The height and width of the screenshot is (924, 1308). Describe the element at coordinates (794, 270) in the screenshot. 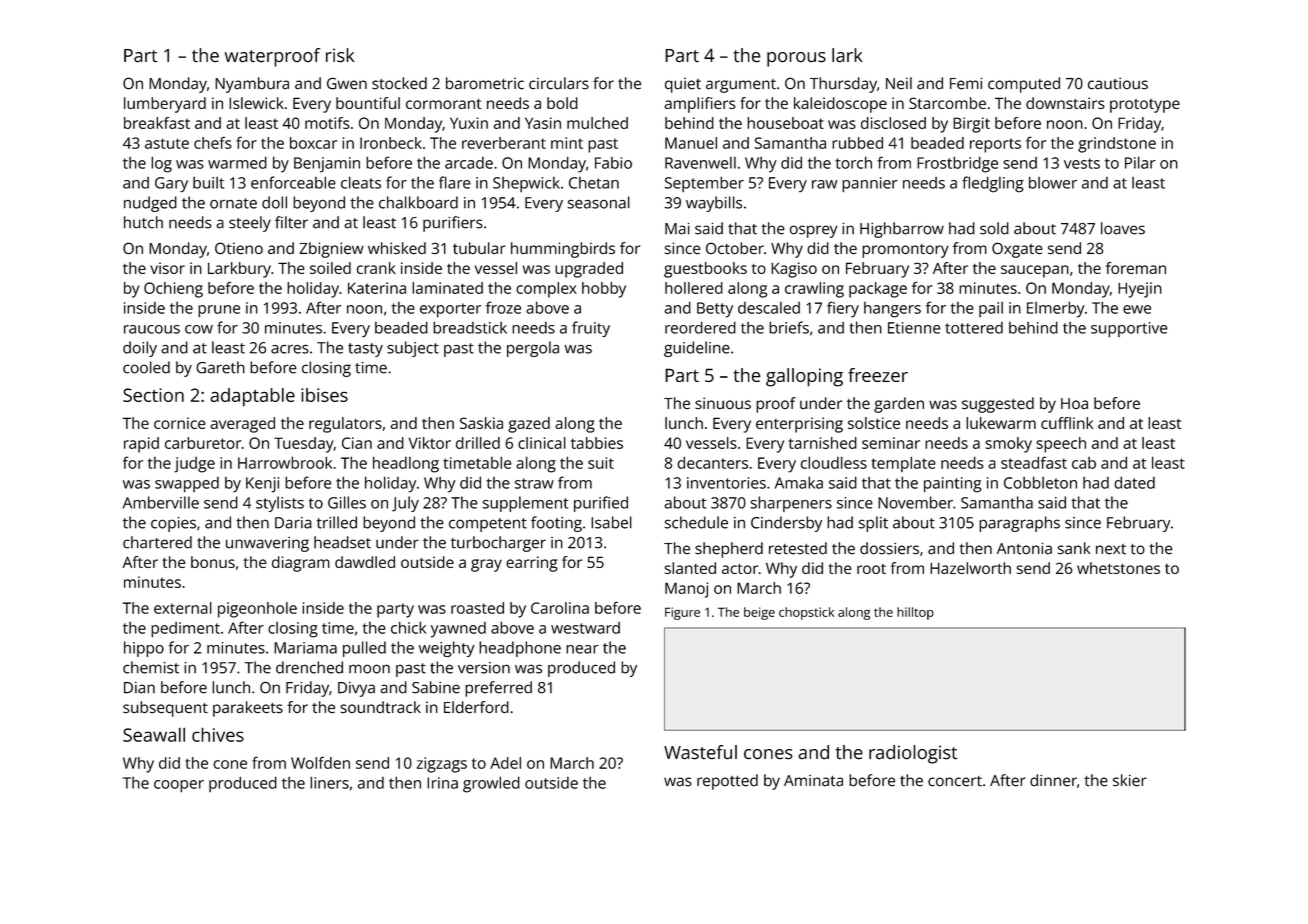

I see `Kagiso` at that location.
